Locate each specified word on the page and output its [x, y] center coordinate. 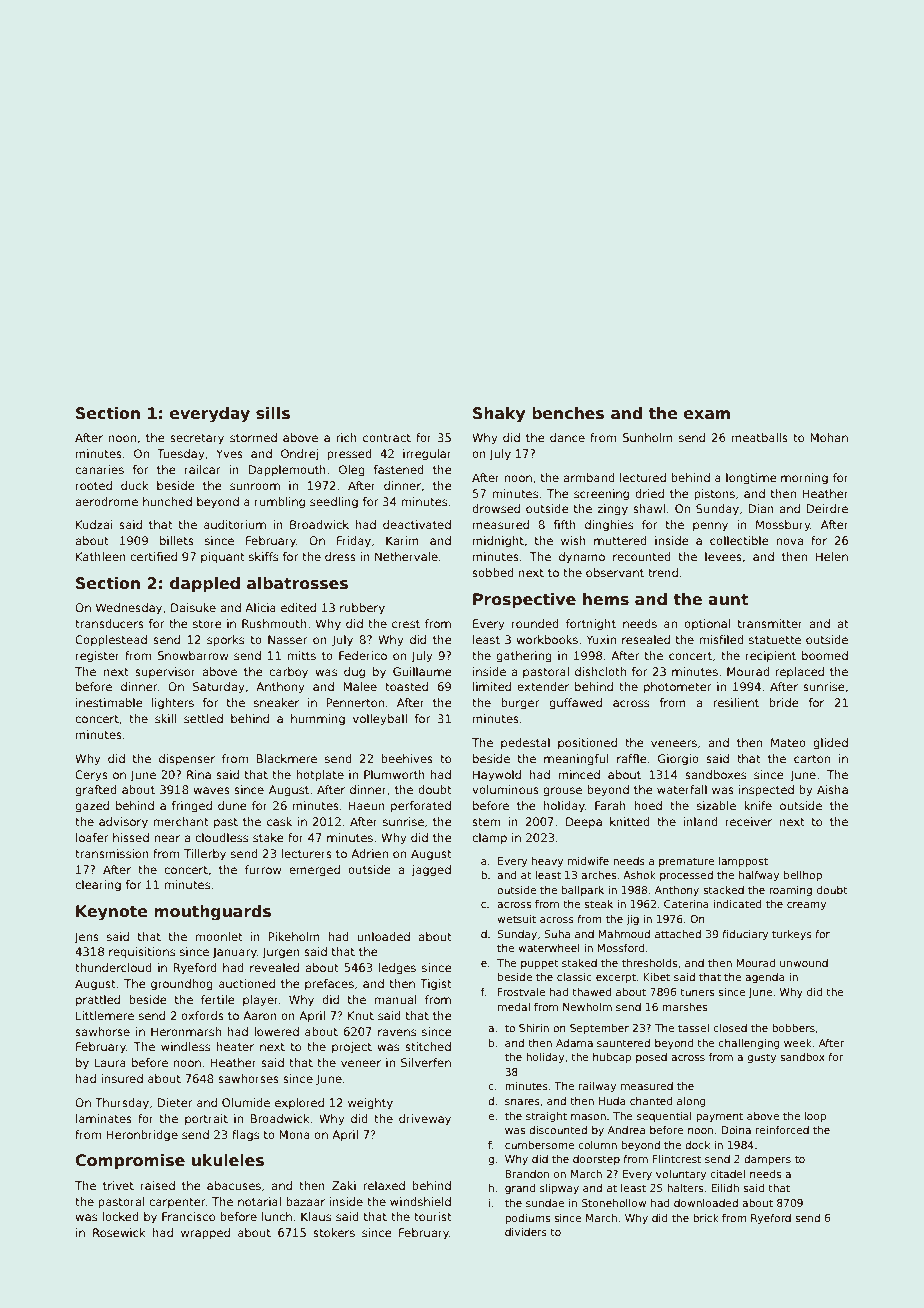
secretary [197, 439]
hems [606, 599]
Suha [557, 934]
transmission [112, 853]
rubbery [362, 609]
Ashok [639, 875]
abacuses [234, 1185]
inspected [766, 791]
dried [649, 493]
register [98, 657]
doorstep [596, 1160]
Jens [86, 938]
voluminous [505, 789]
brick [706, 1218]
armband [589, 477]
